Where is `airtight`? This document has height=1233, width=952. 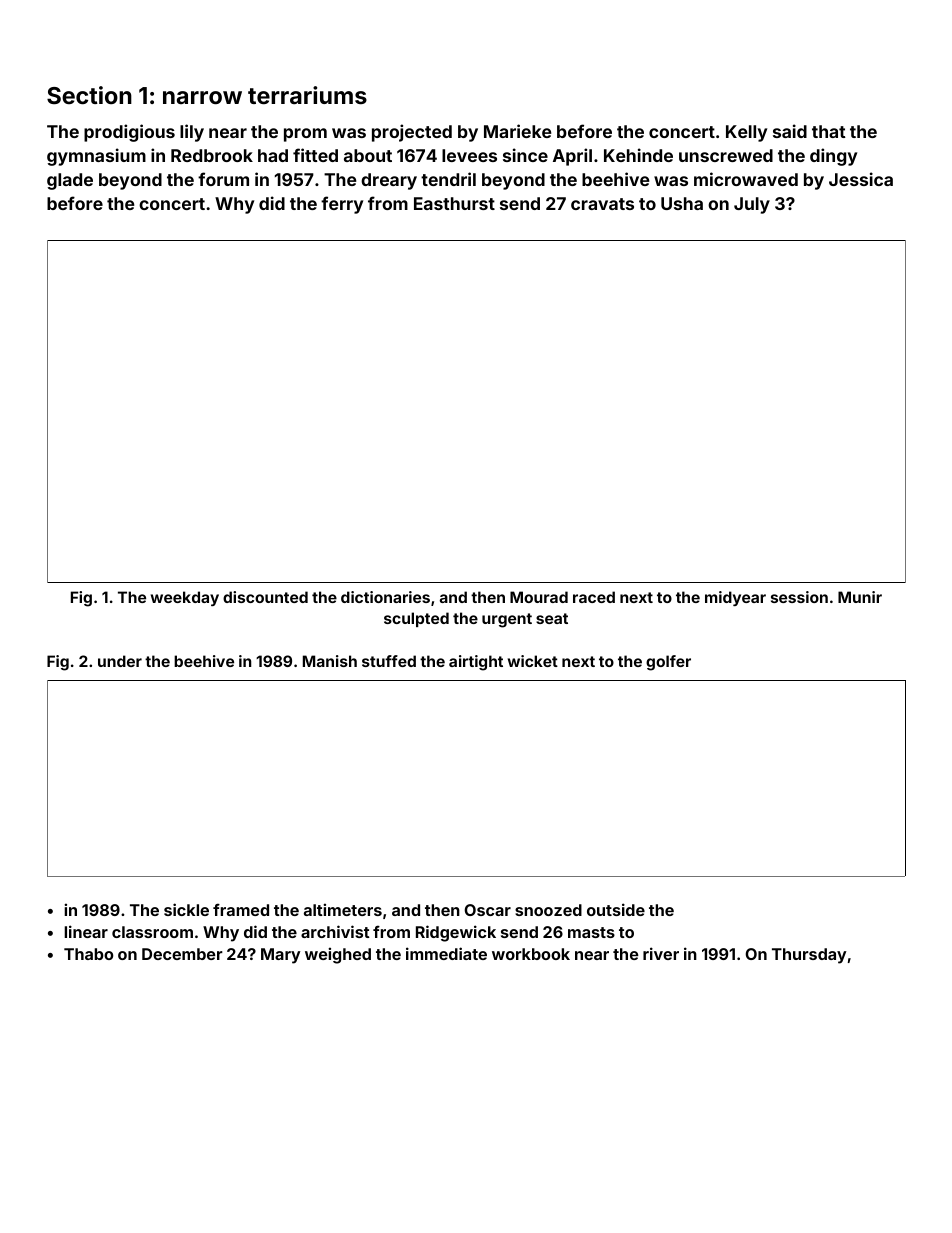 airtight is located at coordinates (476, 663).
